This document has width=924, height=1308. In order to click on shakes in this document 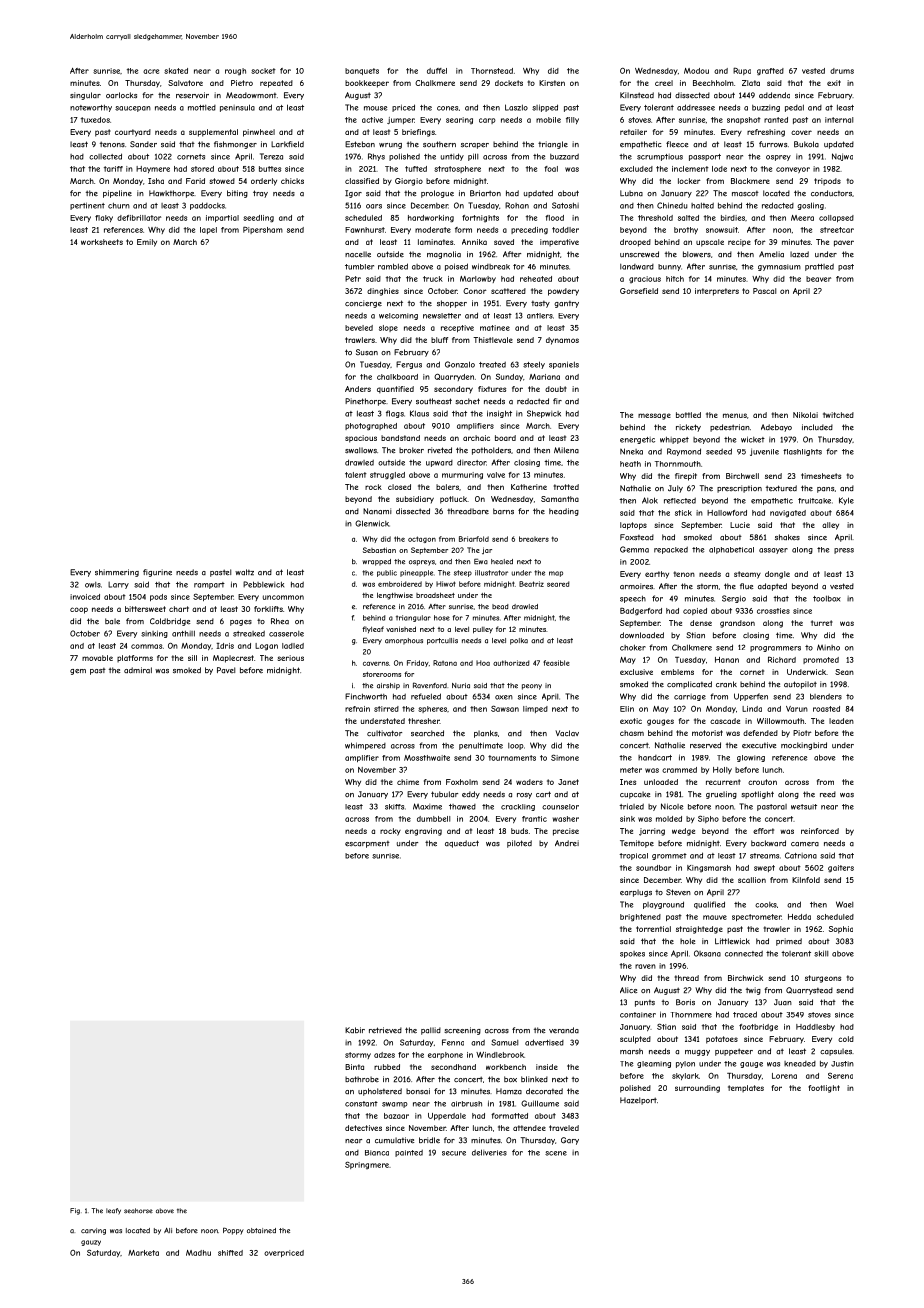, I will do `click(787, 537)`.
